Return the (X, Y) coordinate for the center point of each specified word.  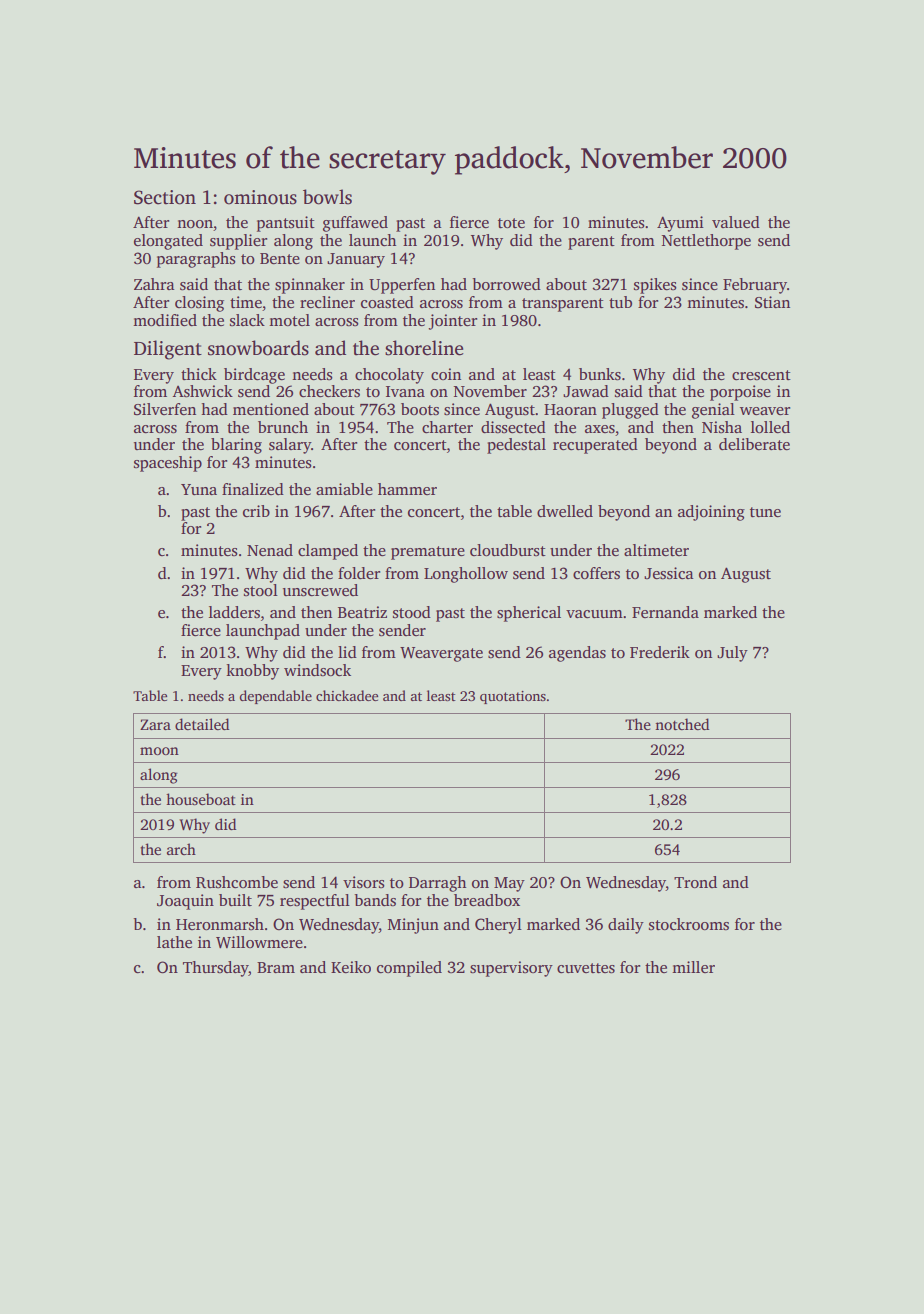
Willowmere (259, 942)
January (356, 260)
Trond (695, 882)
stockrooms (689, 924)
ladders (234, 612)
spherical (529, 614)
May (509, 884)
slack (247, 320)
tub (620, 302)
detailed (202, 724)
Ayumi (680, 224)
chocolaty (389, 376)
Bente (280, 258)
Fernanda (665, 612)
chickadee (347, 695)
